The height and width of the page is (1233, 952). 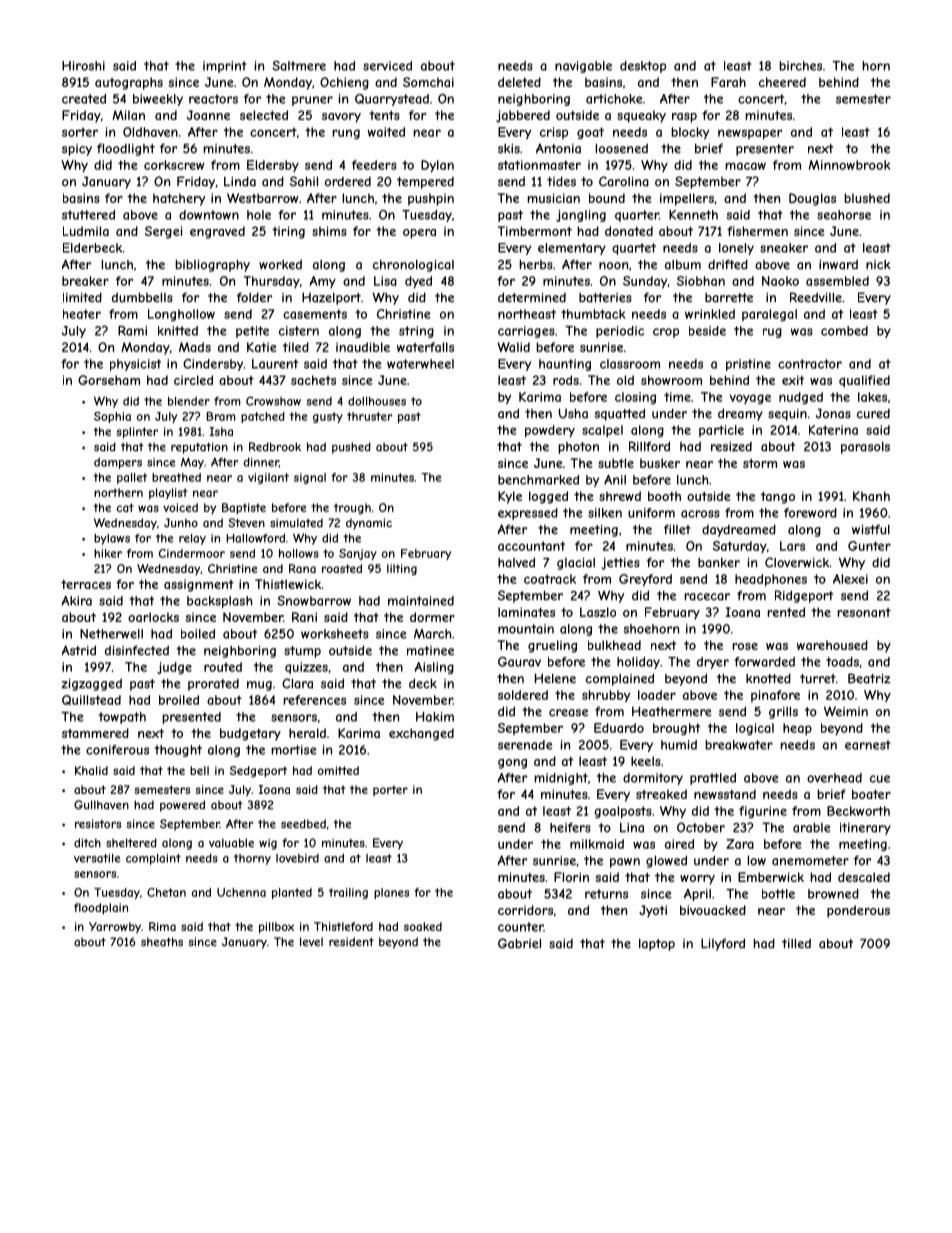 I want to click on Hiroshi, so click(x=83, y=66).
